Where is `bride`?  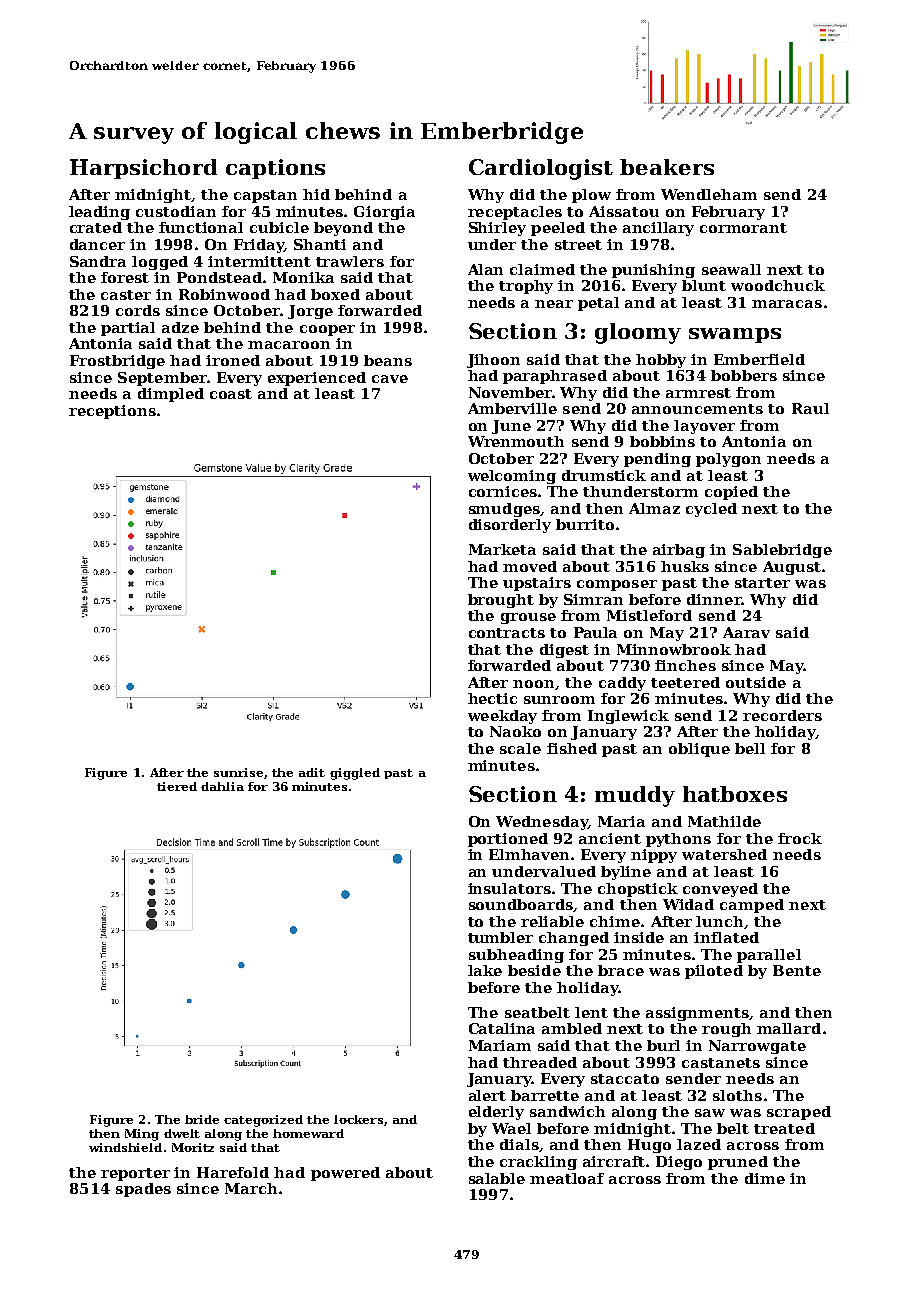 bride is located at coordinates (202, 1119).
